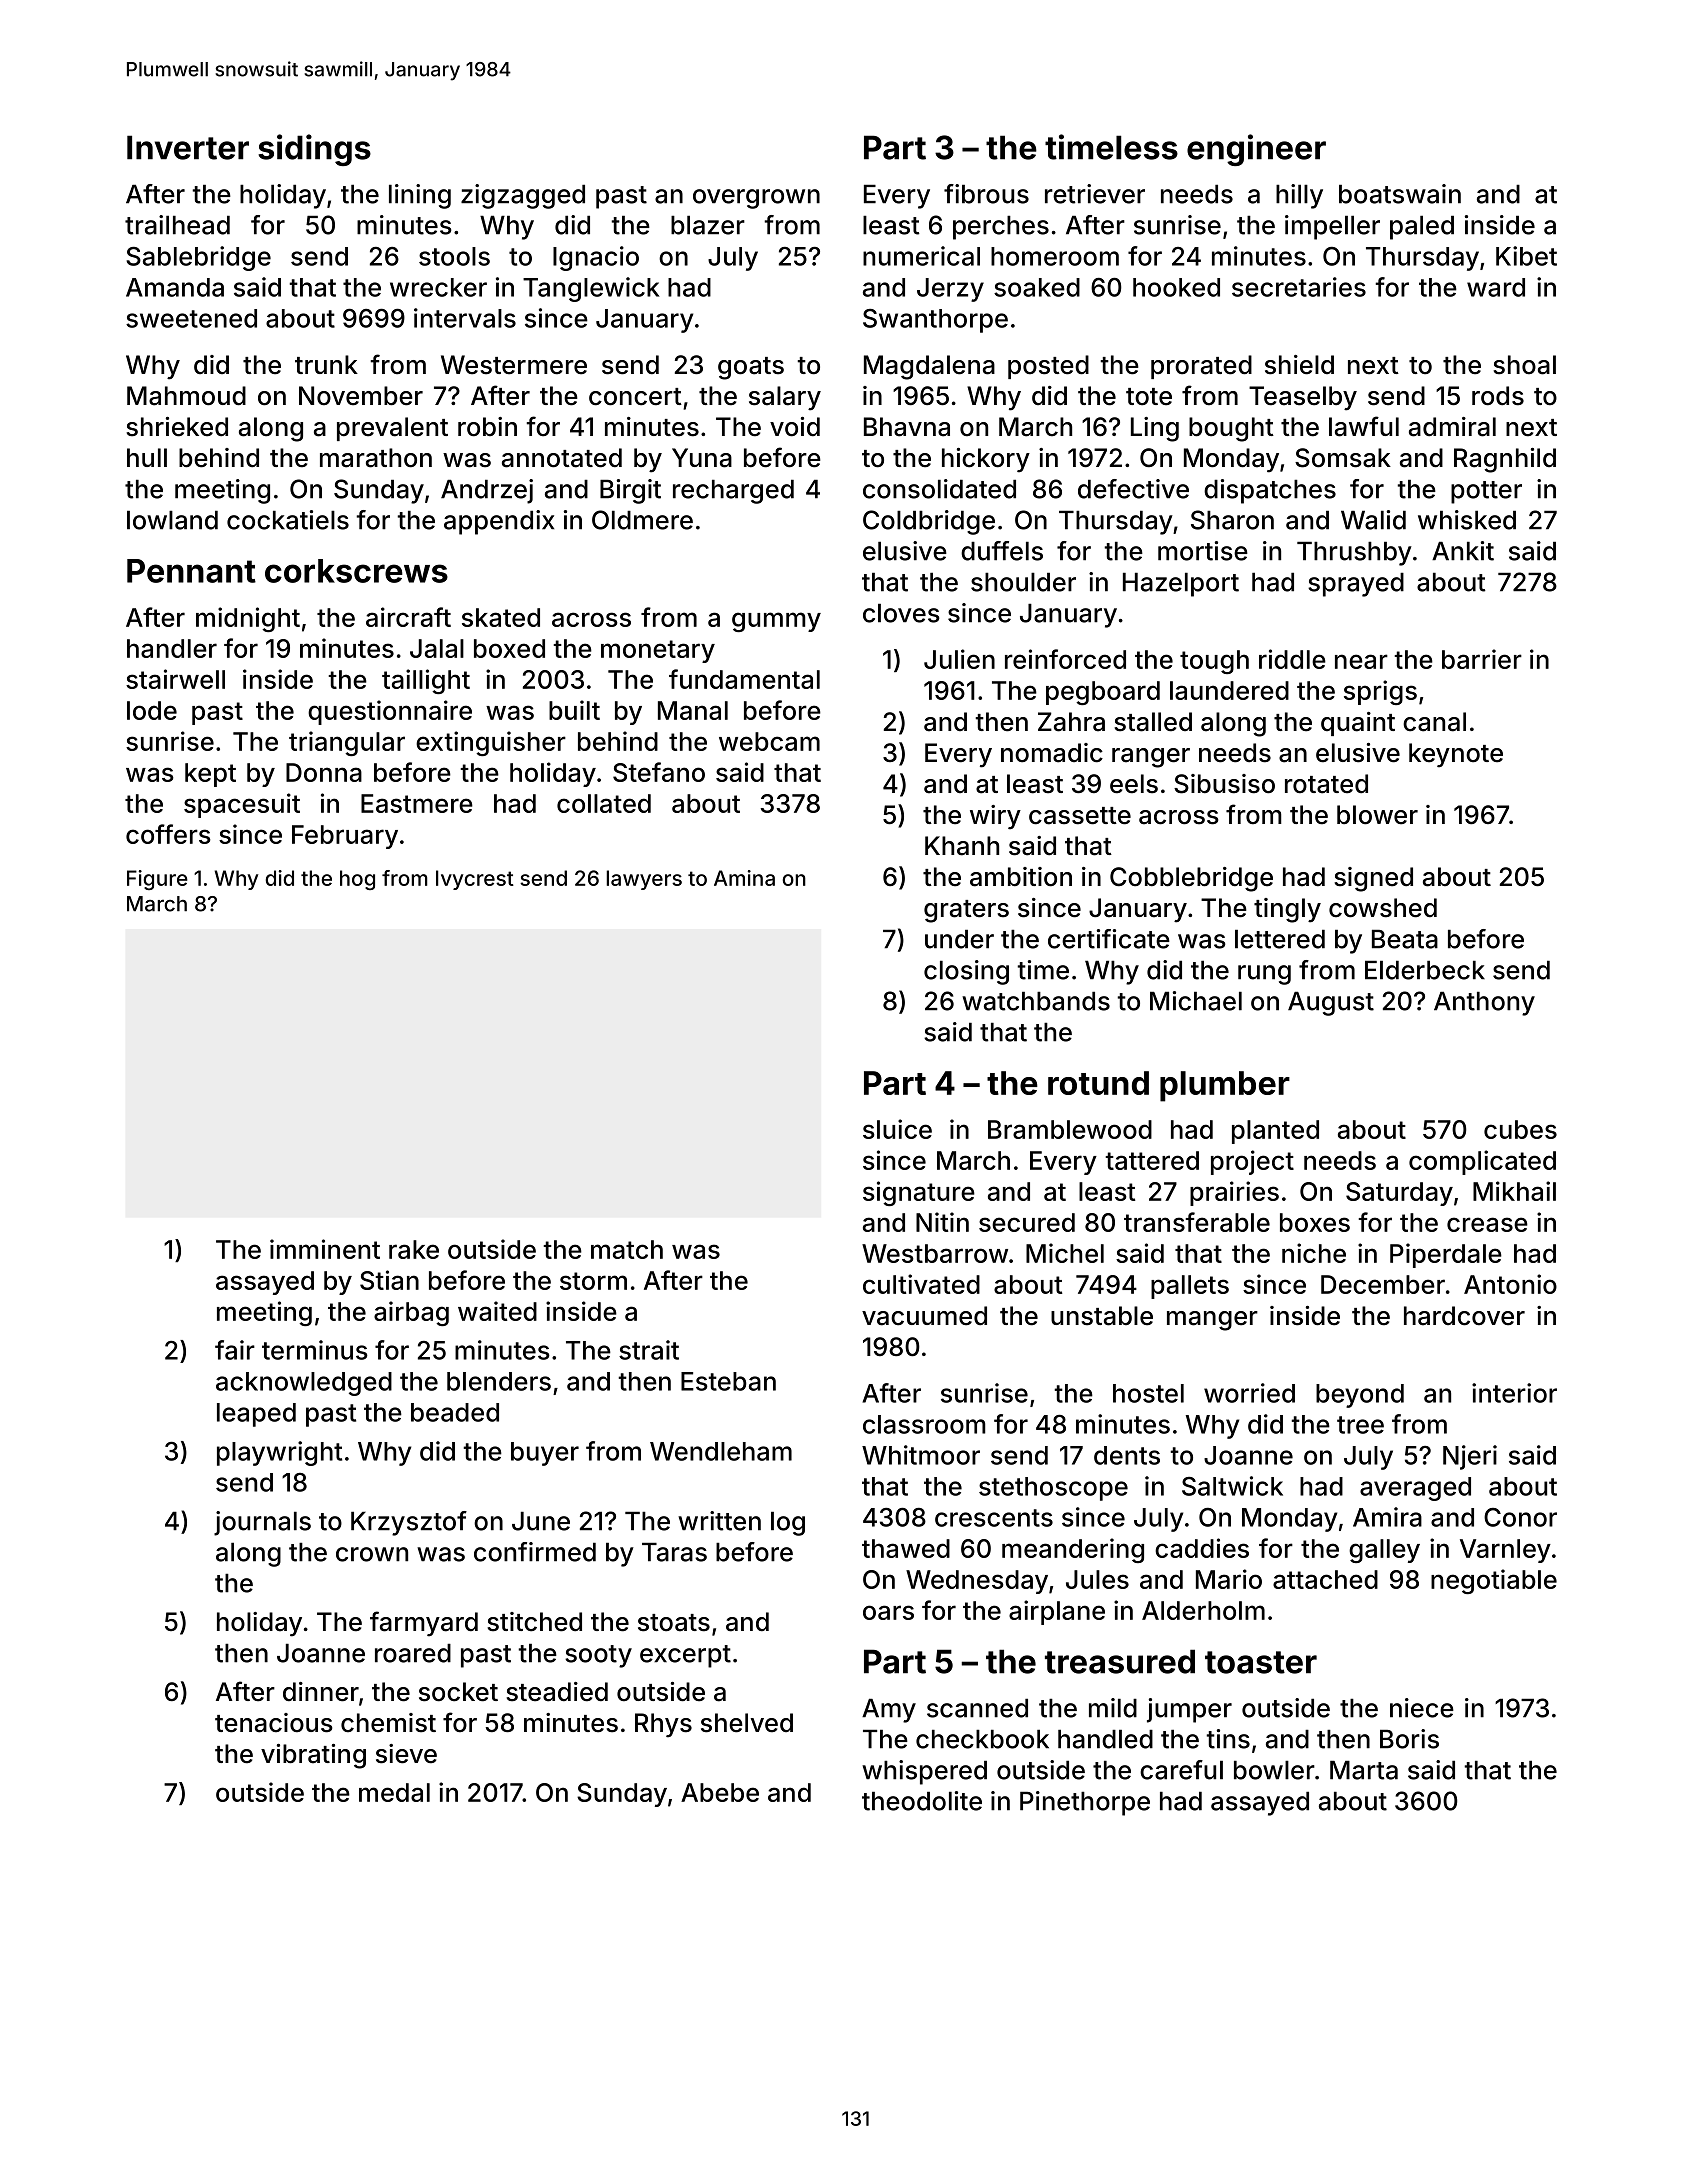  Describe the element at coordinates (357, 880) in the page. I see `hog` at that location.
